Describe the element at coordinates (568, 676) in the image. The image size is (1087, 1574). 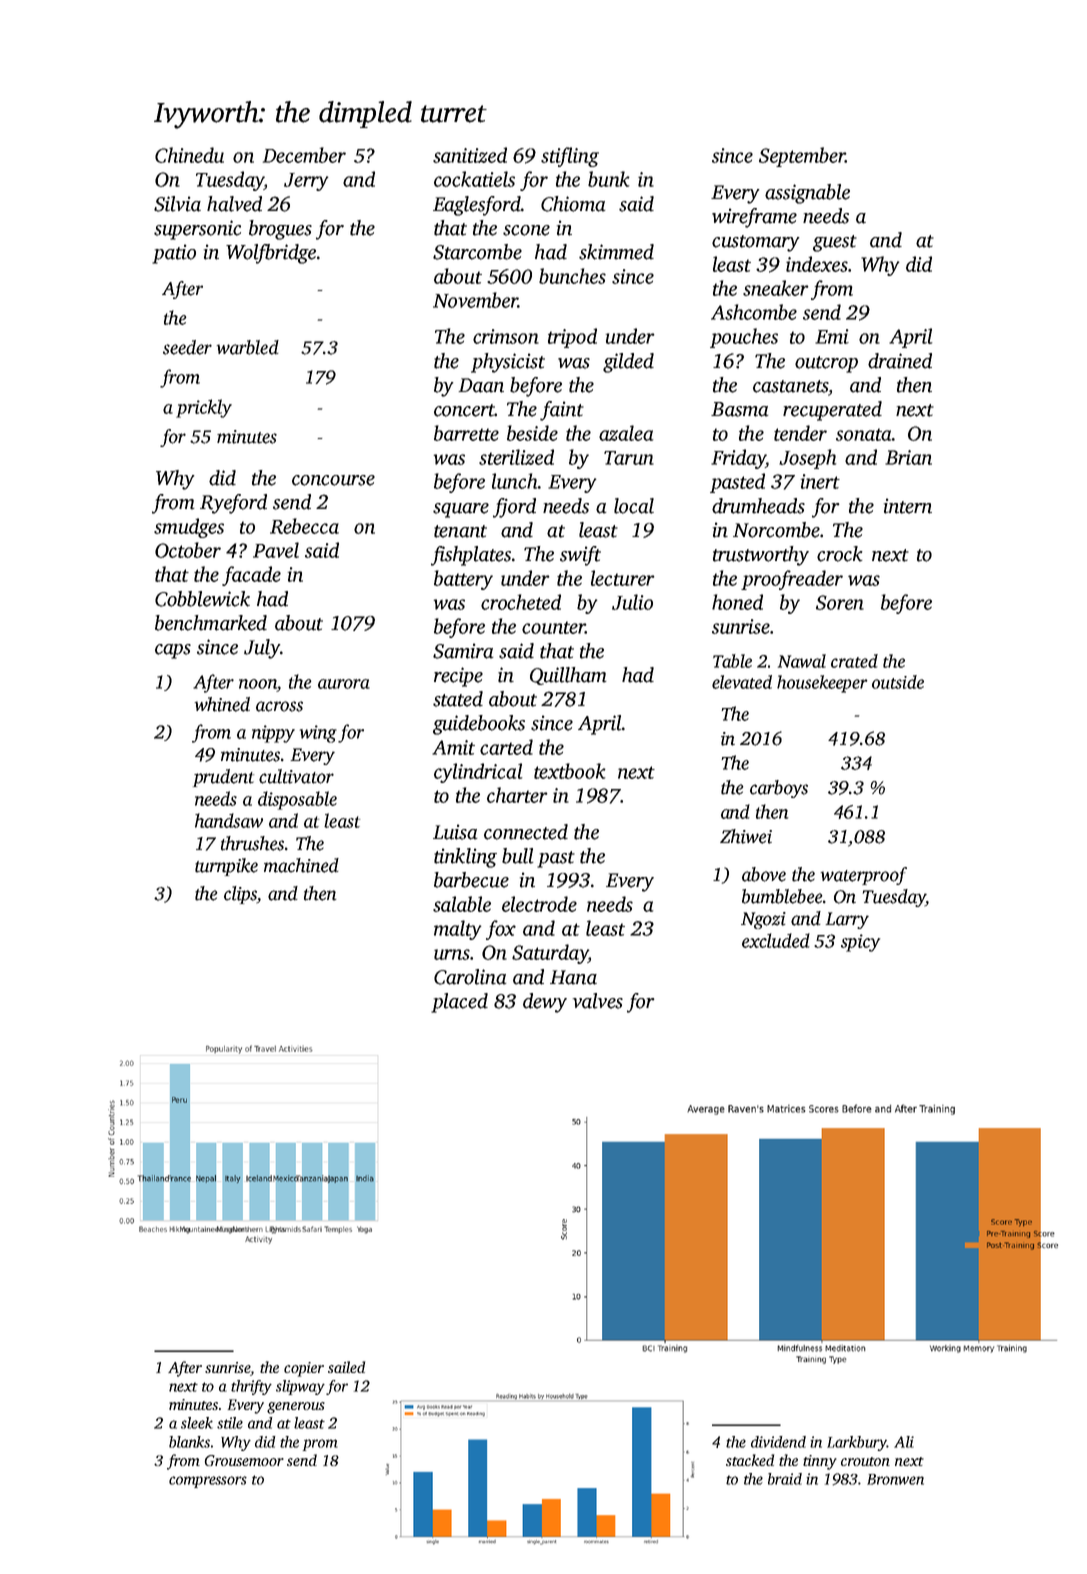
I see `Quillham` at that location.
